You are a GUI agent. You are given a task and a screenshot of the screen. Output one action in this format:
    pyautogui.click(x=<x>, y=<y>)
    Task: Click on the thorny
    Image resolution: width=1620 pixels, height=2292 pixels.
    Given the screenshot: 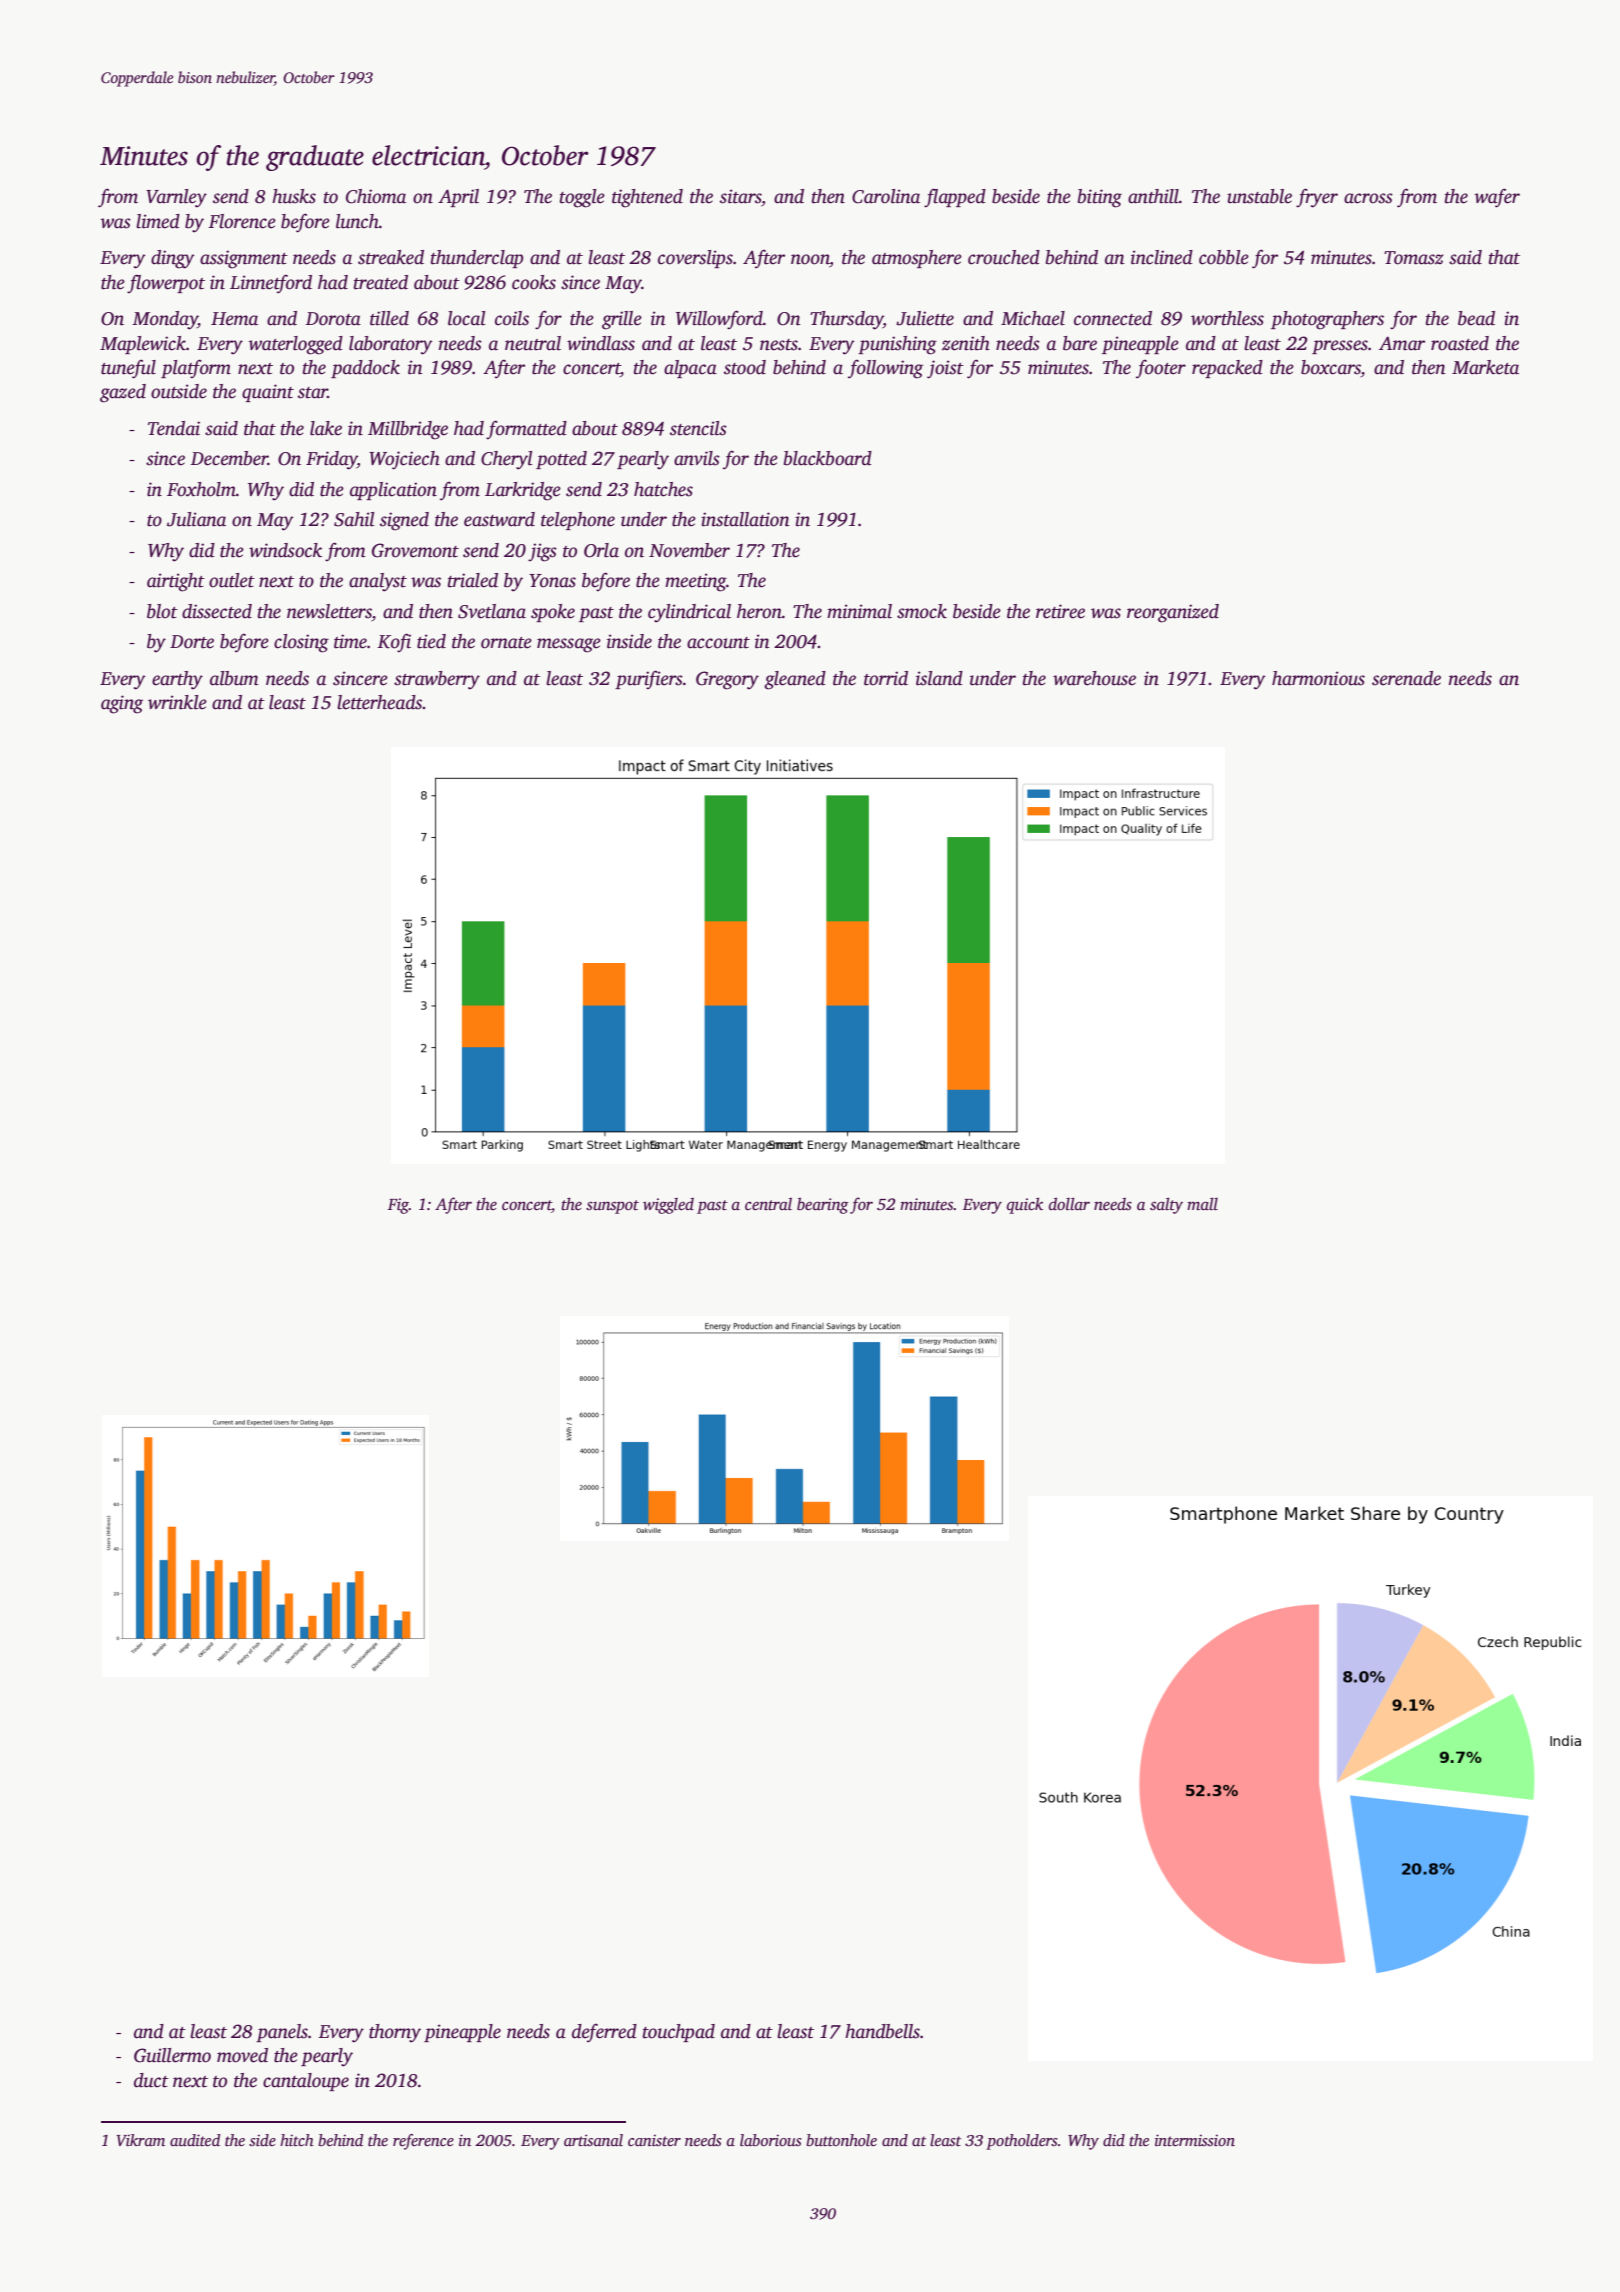 What is the action you would take?
    pyautogui.click(x=395, y=2033)
